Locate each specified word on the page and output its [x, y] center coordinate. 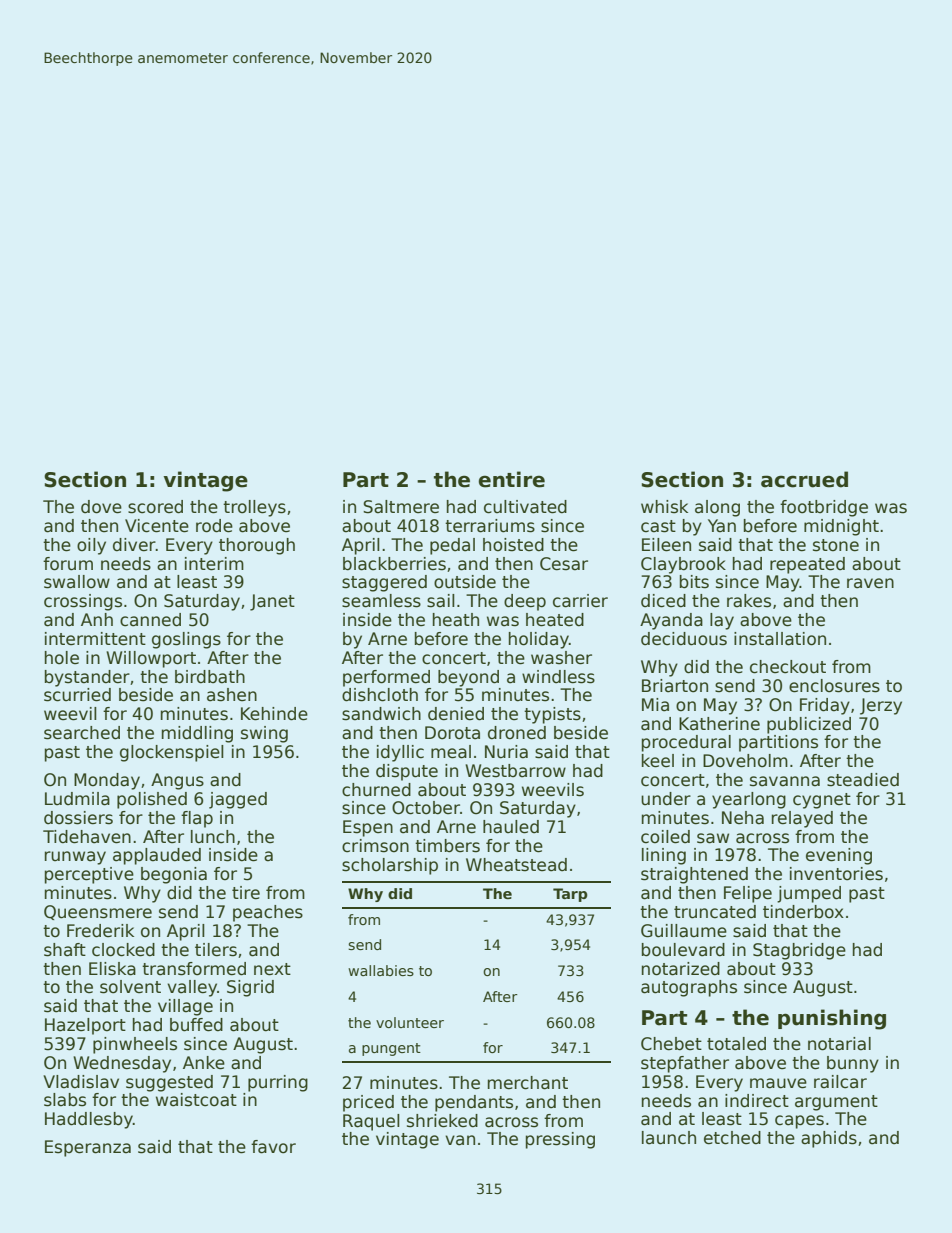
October [426, 808]
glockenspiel [172, 753]
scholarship [390, 866]
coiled [665, 837]
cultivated [525, 507]
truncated [715, 912]
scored [155, 507]
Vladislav [81, 1082]
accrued [804, 479]
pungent [391, 1049]
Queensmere [98, 912]
